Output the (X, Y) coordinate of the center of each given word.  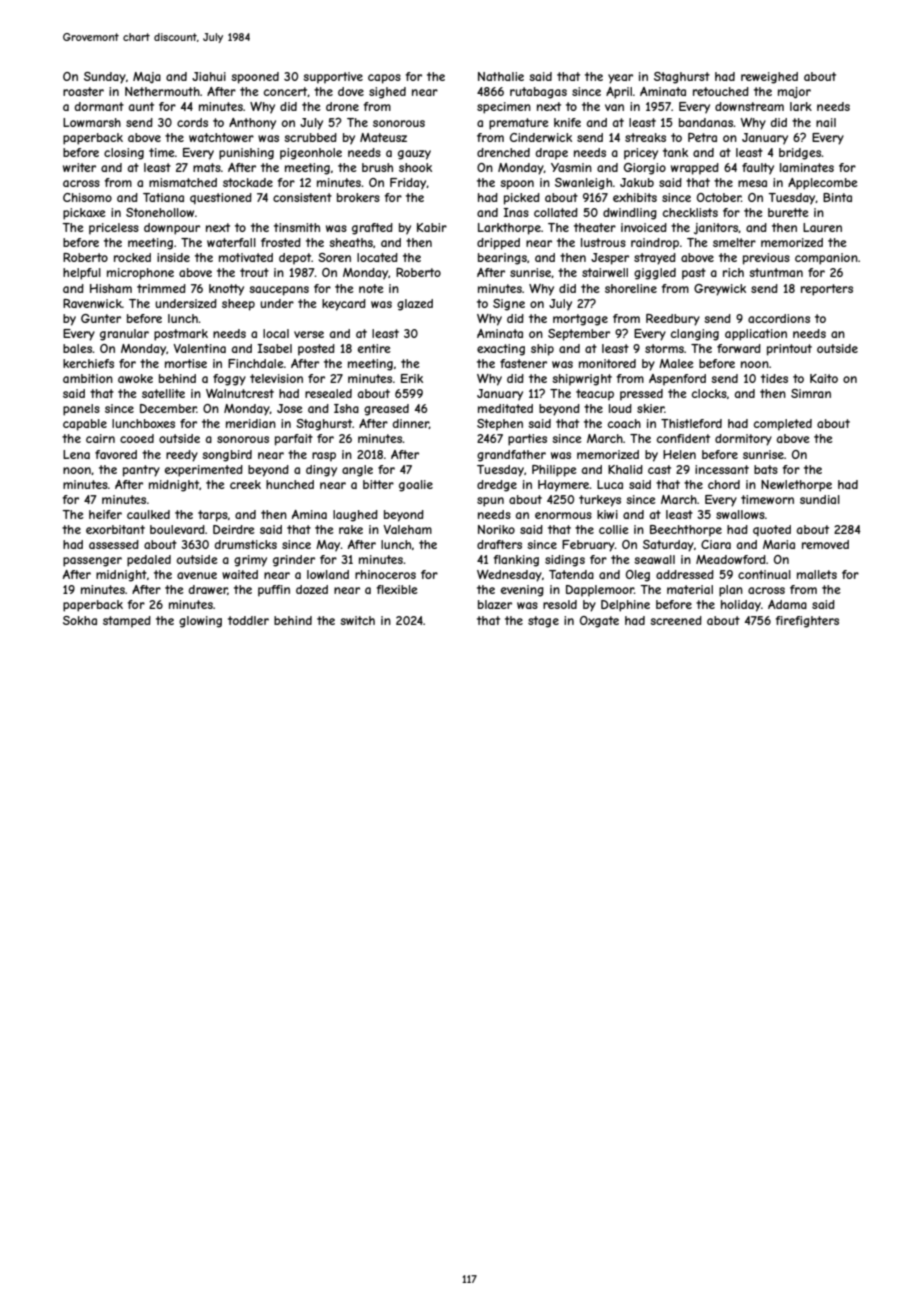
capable (85, 425)
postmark (181, 335)
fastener (523, 363)
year (620, 79)
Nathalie (501, 76)
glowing (200, 622)
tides (774, 378)
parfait (294, 440)
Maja (147, 77)
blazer (495, 604)
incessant (722, 469)
